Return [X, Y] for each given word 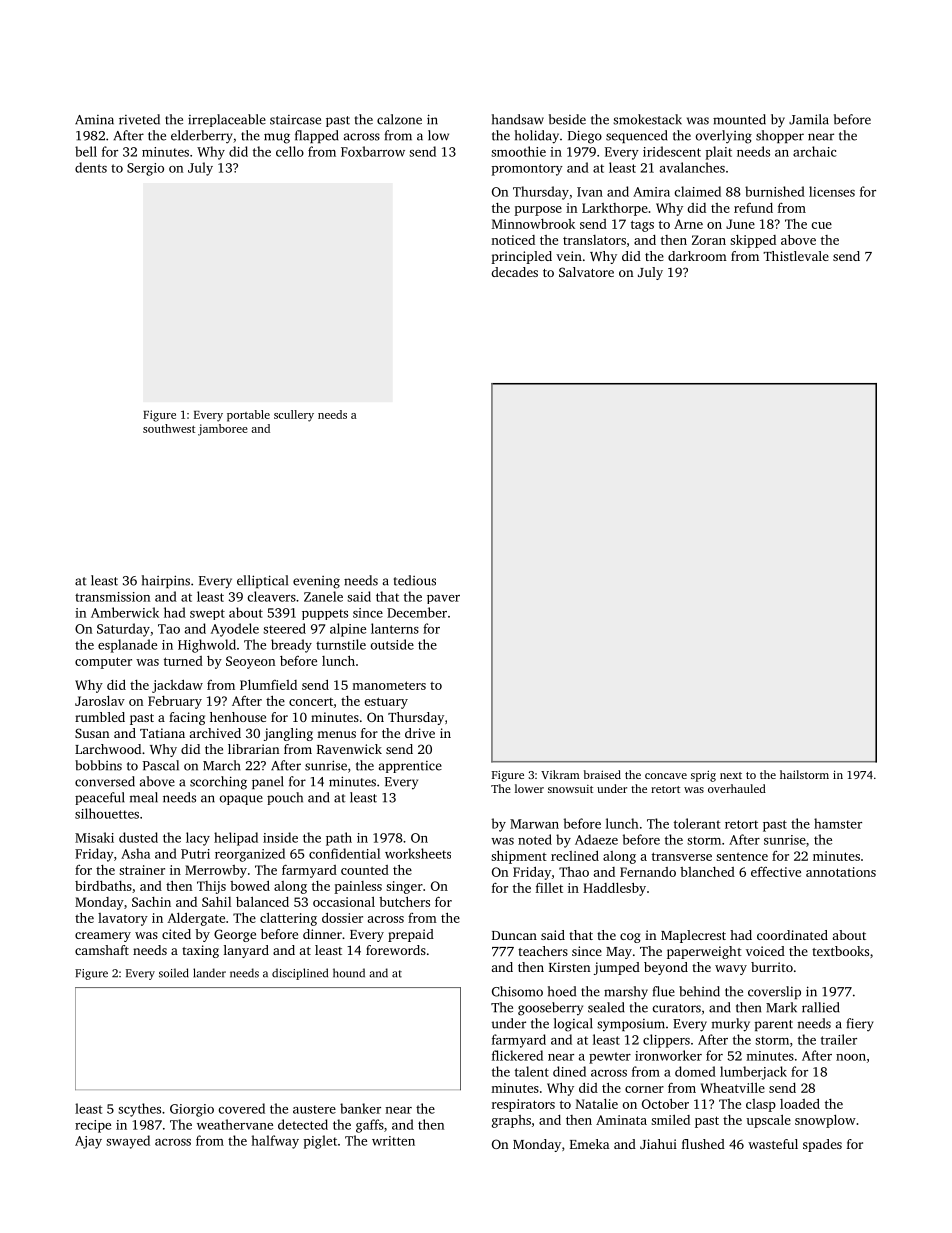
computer [103, 663]
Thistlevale [796, 256]
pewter [610, 1058]
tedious [415, 580]
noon [851, 1057]
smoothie [518, 151]
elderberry [202, 137]
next [731, 775]
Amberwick [125, 612]
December [417, 612]
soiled [174, 973]
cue [821, 225]
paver [443, 599]
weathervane [235, 1124]
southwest [169, 428]
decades [515, 272]
